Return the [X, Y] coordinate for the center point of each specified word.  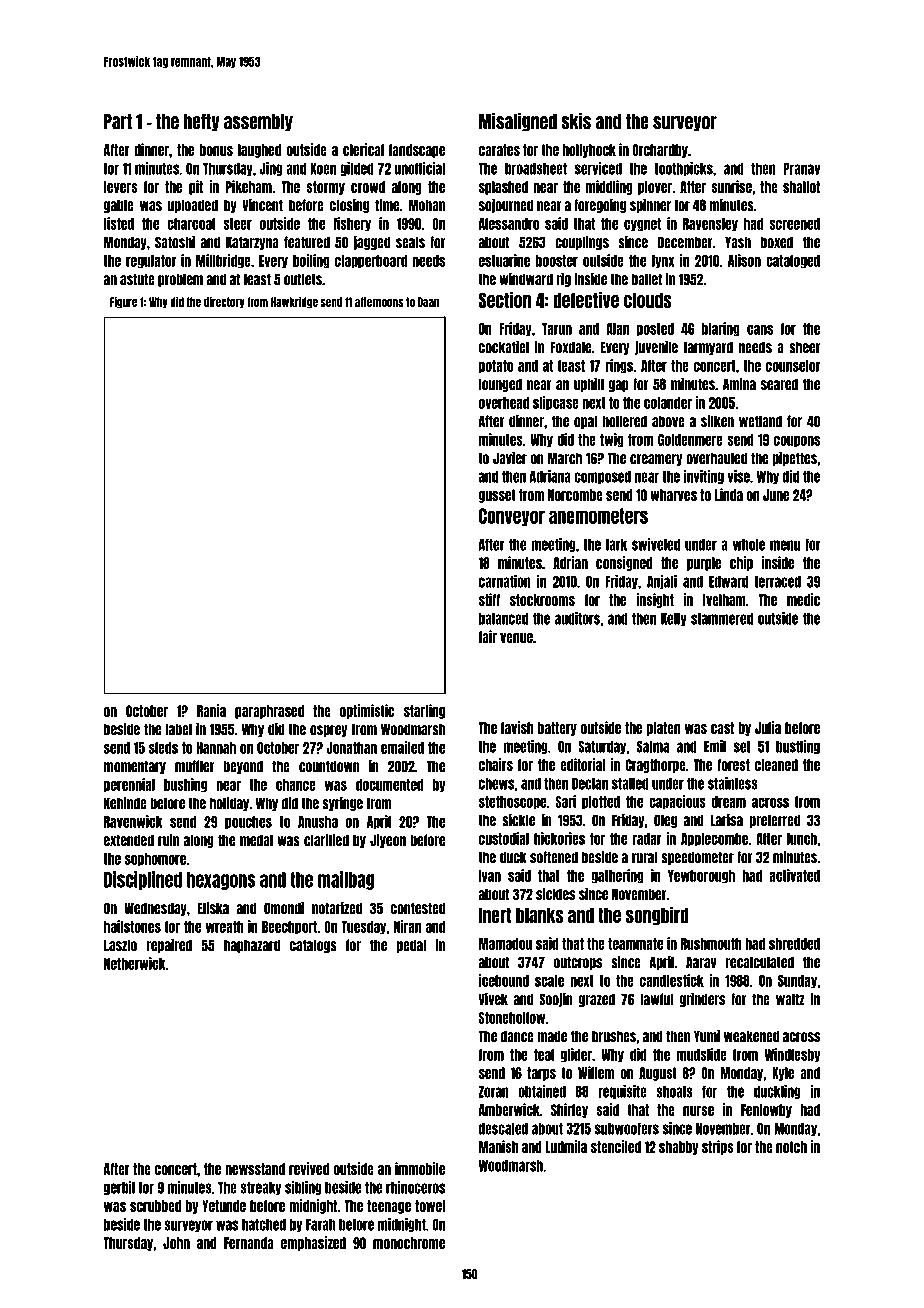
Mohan [427, 205]
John [176, 1243]
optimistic [367, 711]
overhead [504, 403]
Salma [653, 747]
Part [118, 122]
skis [576, 121]
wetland [760, 421]
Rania [211, 710]
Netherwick [135, 963]
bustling [798, 747]
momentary [135, 767]
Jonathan [352, 748]
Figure [123, 302]
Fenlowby [766, 1111]
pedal [411, 946]
